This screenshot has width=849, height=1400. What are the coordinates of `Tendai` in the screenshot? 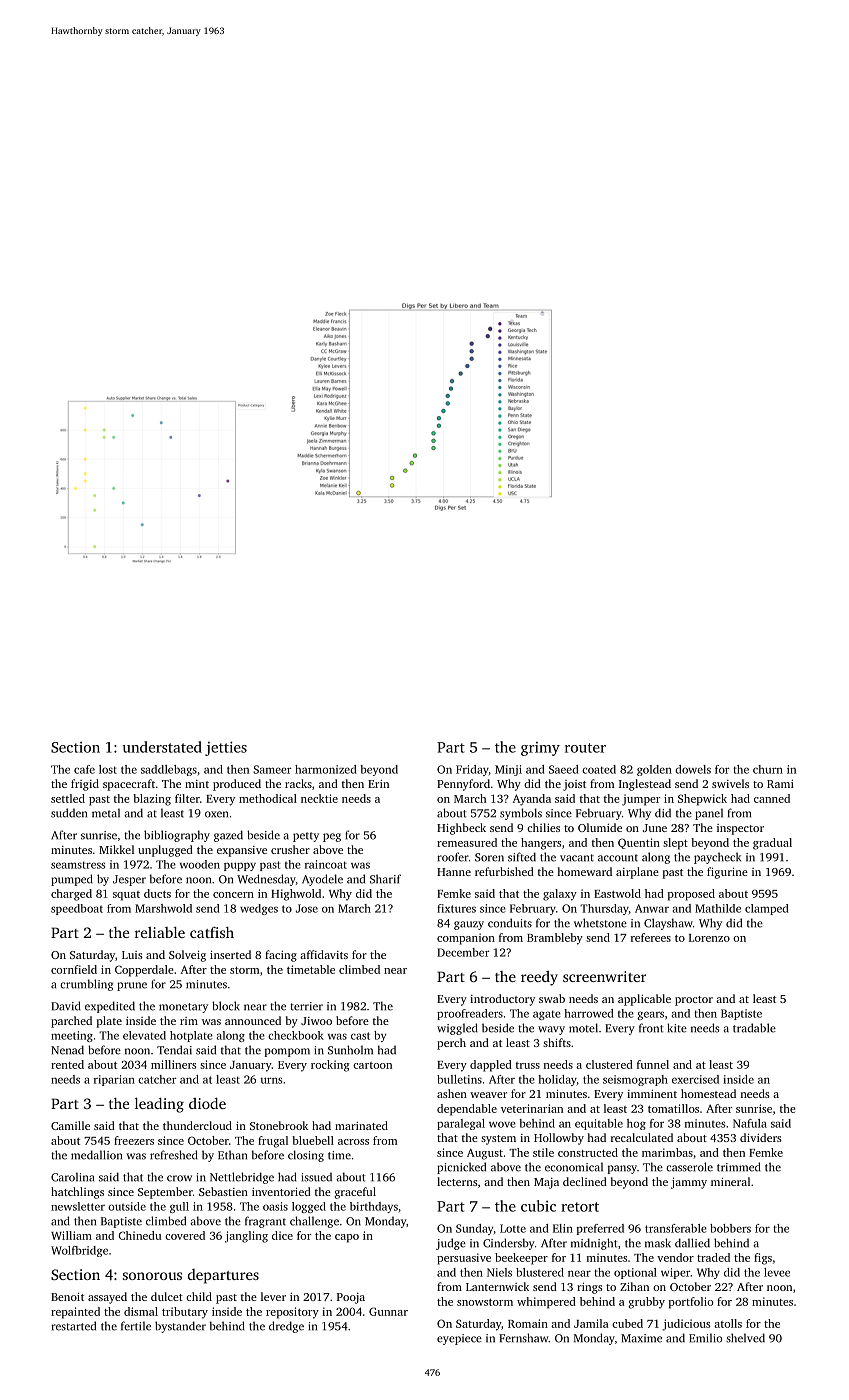 It's located at (174, 1050).
